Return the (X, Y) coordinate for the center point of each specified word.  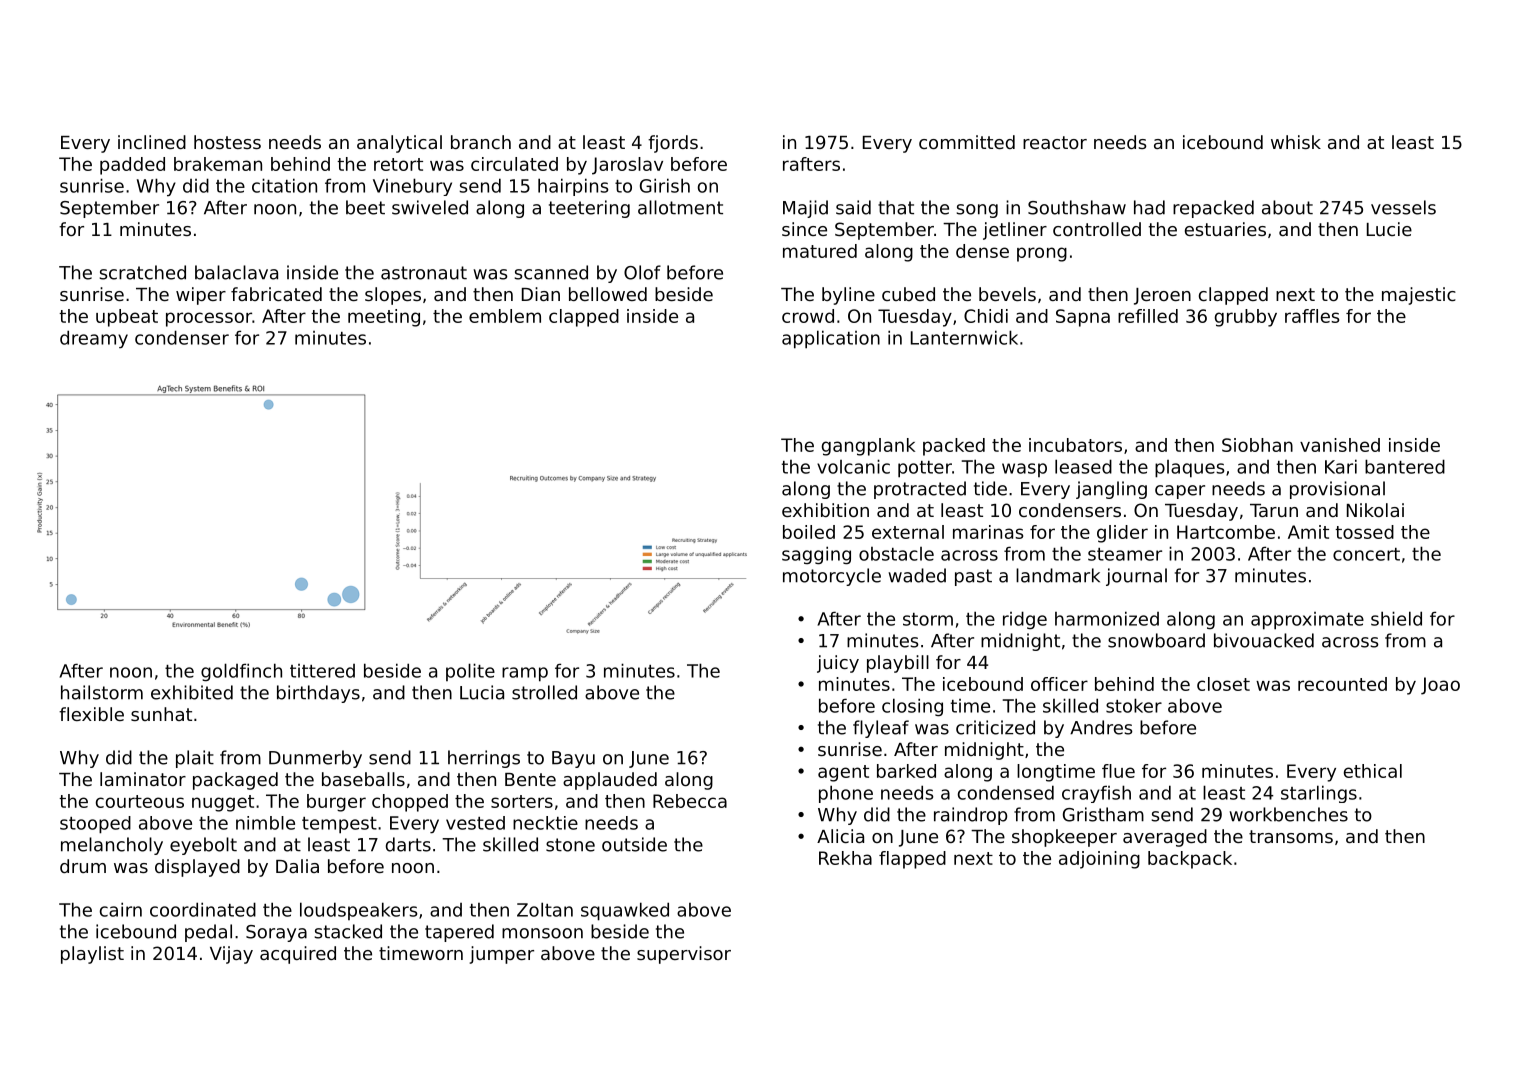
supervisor (684, 955)
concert (1366, 554)
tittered (322, 671)
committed (967, 142)
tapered (459, 933)
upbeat (127, 318)
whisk (1296, 142)
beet (365, 207)
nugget (223, 803)
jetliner (1015, 231)
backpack (1190, 860)
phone (846, 794)
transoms (1291, 836)
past (973, 577)
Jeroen (1162, 296)
